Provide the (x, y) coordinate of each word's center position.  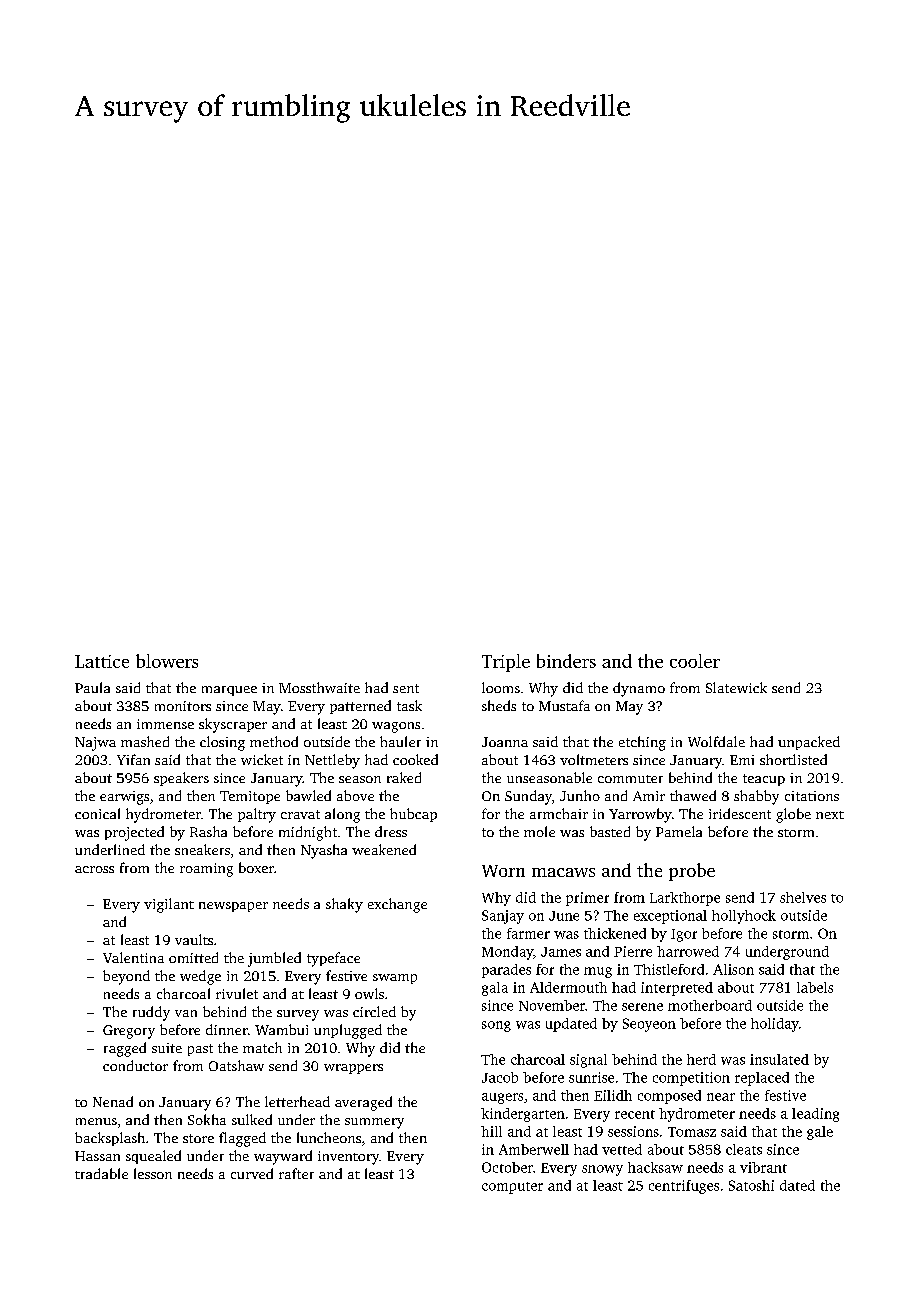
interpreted (677, 989)
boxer (256, 867)
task (409, 705)
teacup (764, 780)
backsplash (110, 1139)
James (561, 952)
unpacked (809, 743)
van (186, 1013)
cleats (744, 1149)
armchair (559, 813)
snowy (602, 1170)
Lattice (102, 661)
